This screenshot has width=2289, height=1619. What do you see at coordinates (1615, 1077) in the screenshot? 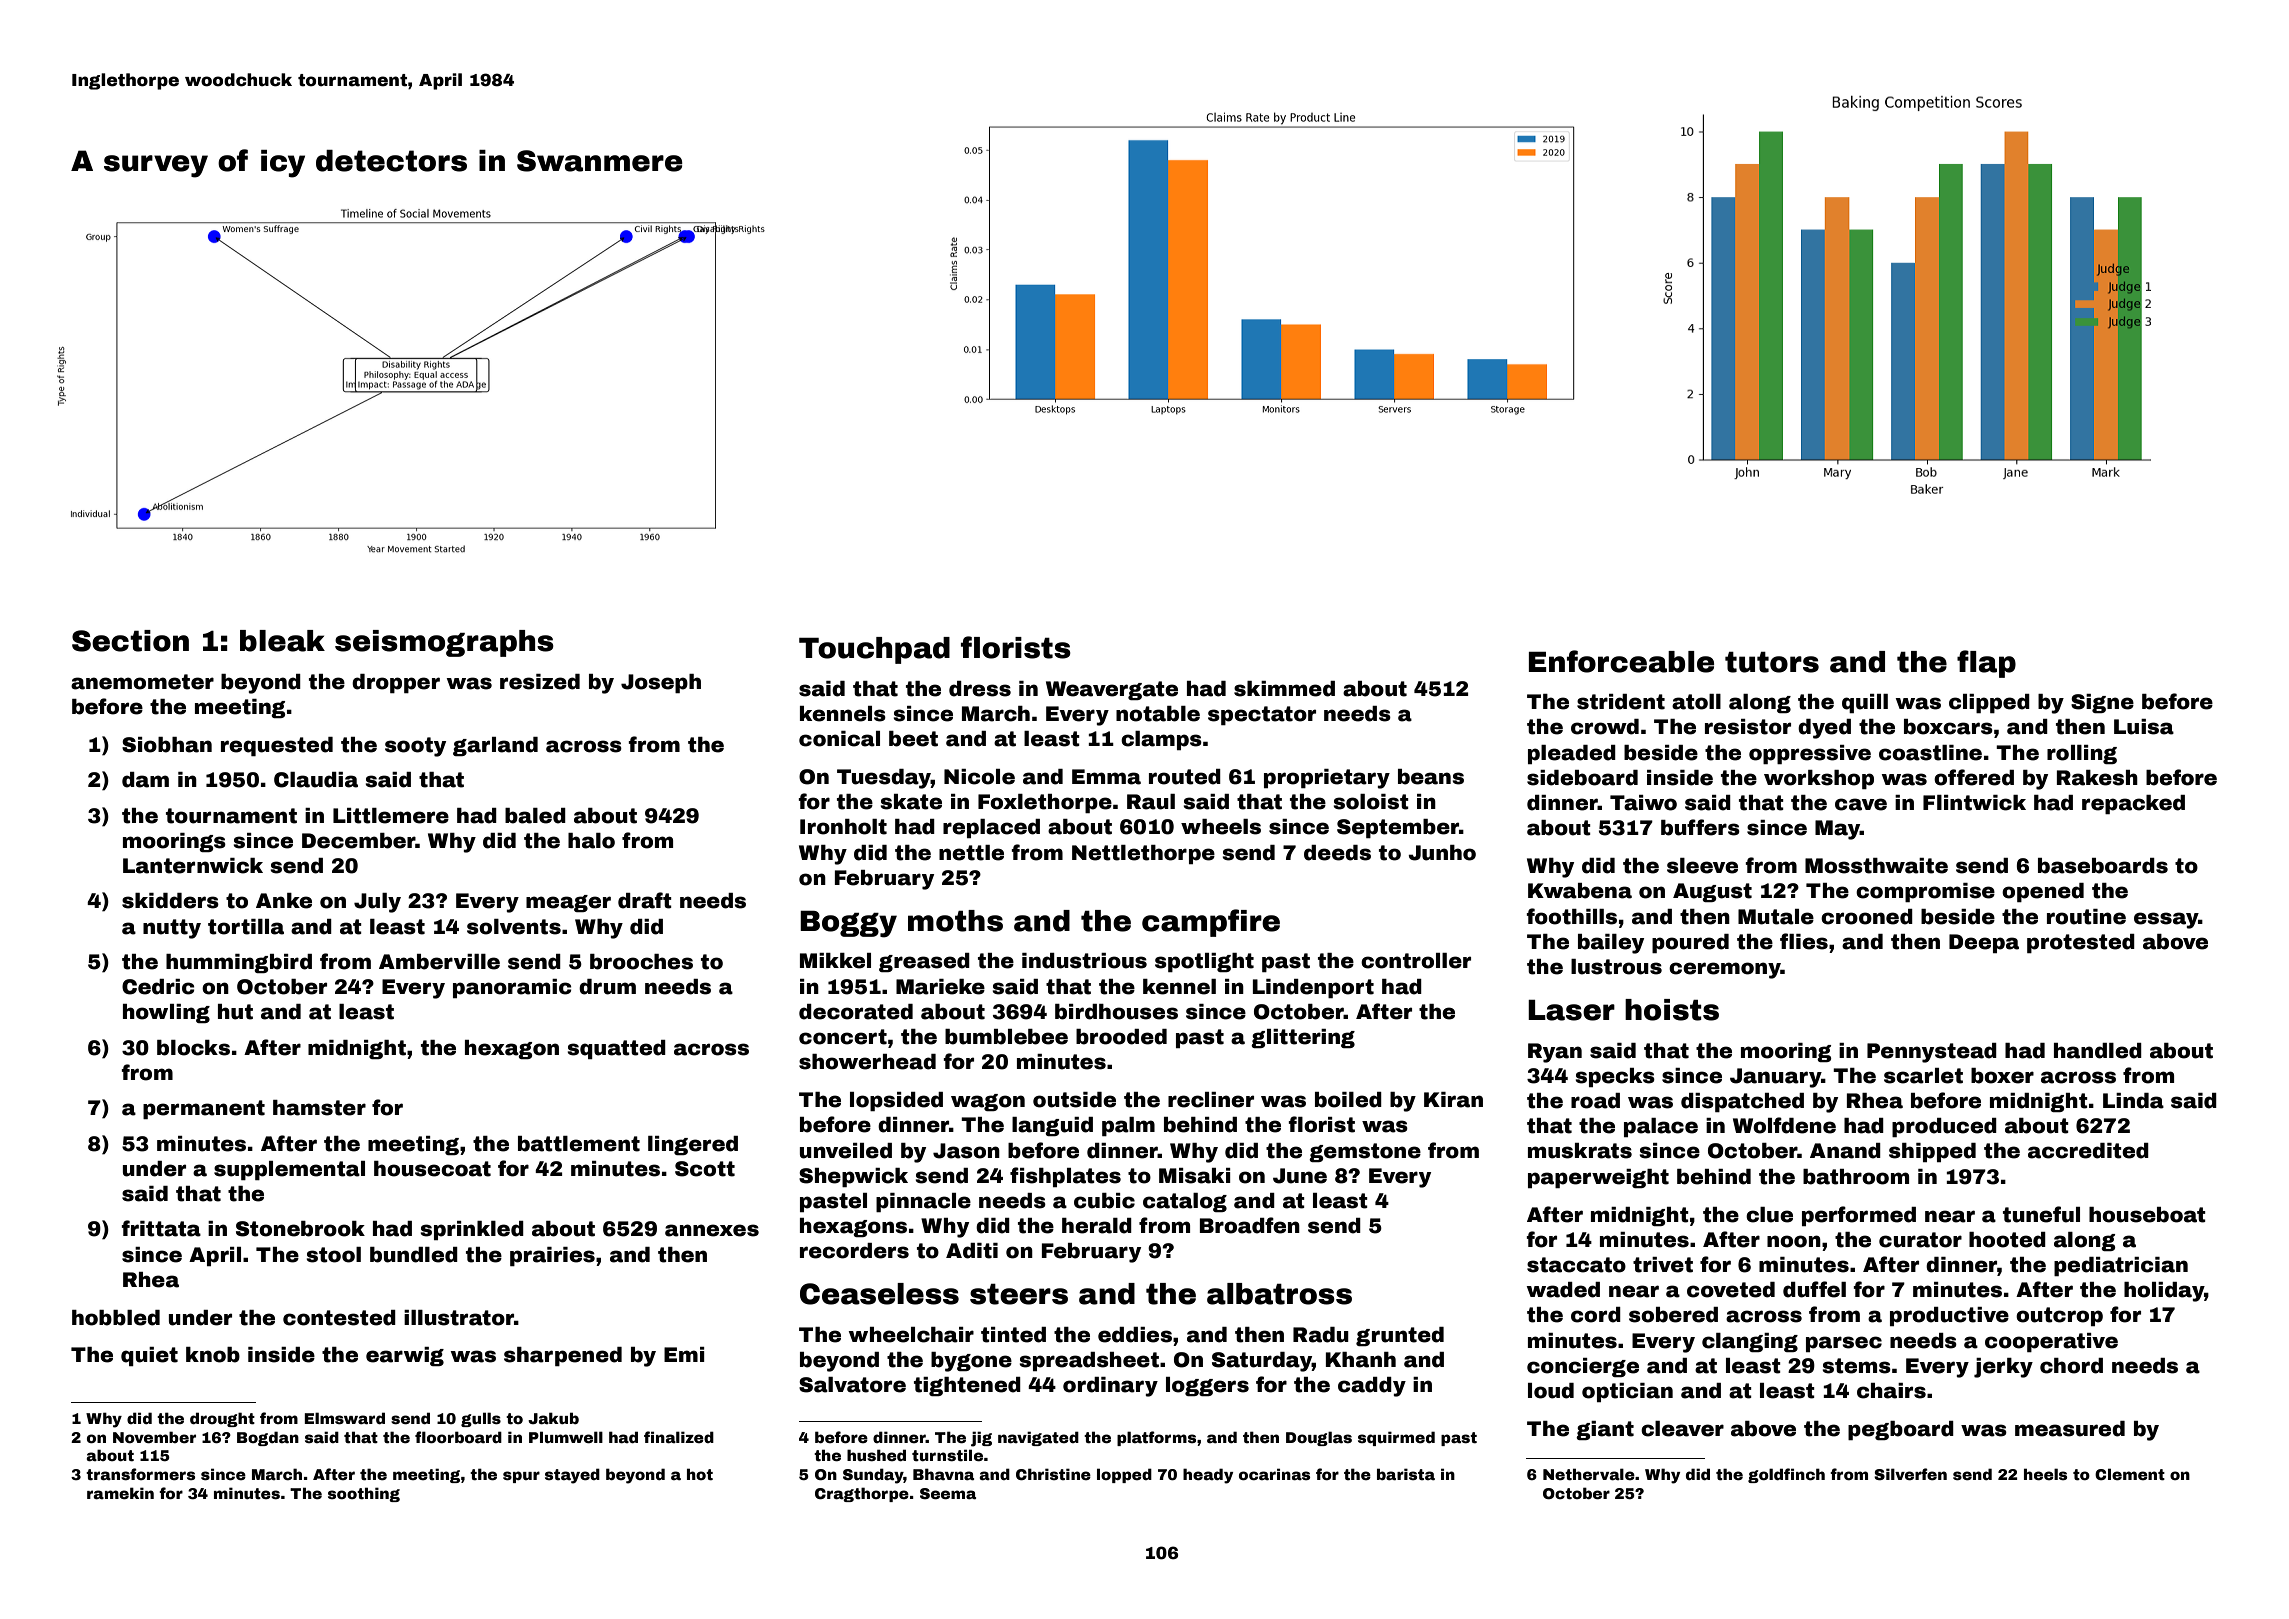
I see `specks` at bounding box center [1615, 1077].
